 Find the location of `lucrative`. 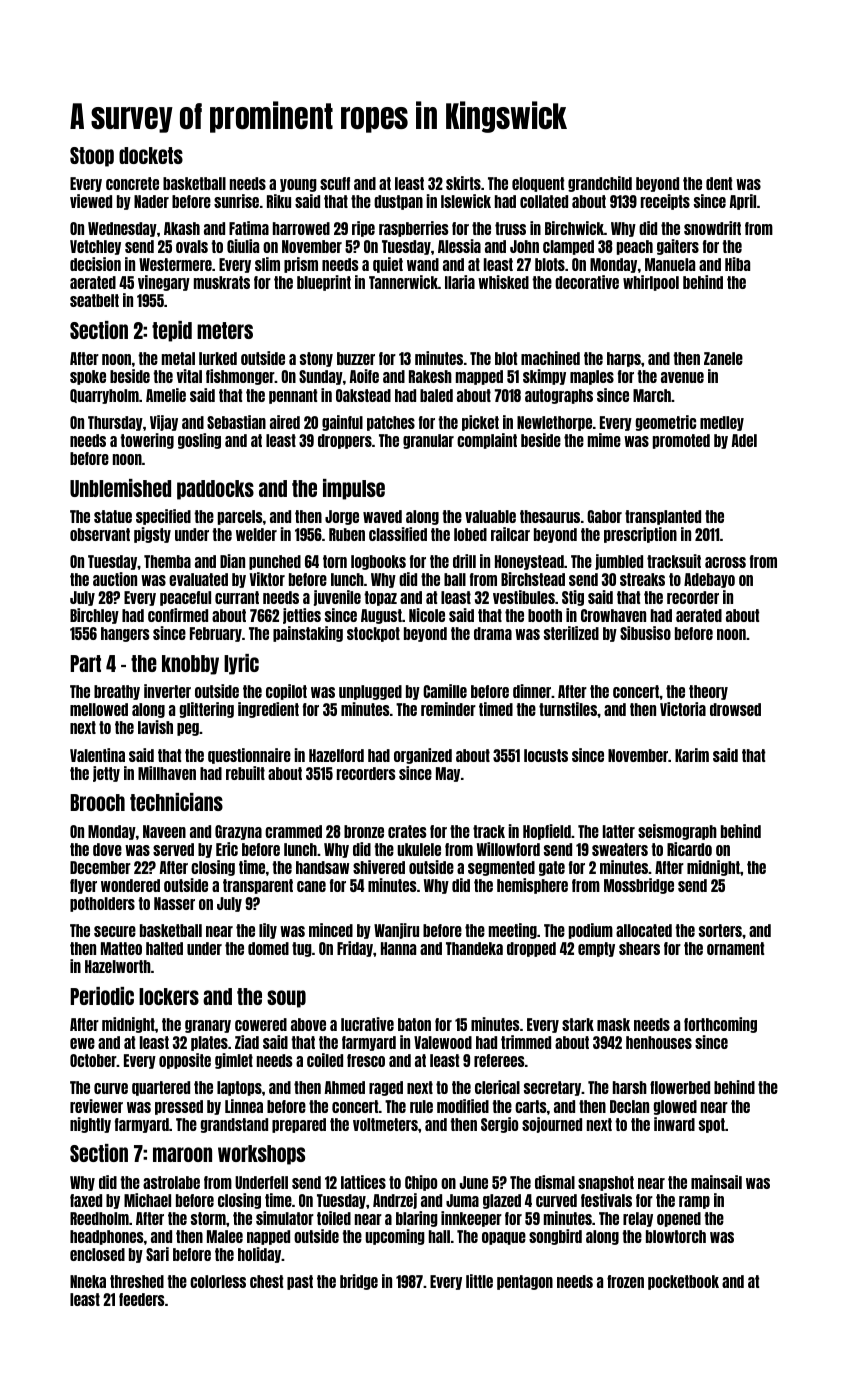

lucrative is located at coordinates (367, 1024).
